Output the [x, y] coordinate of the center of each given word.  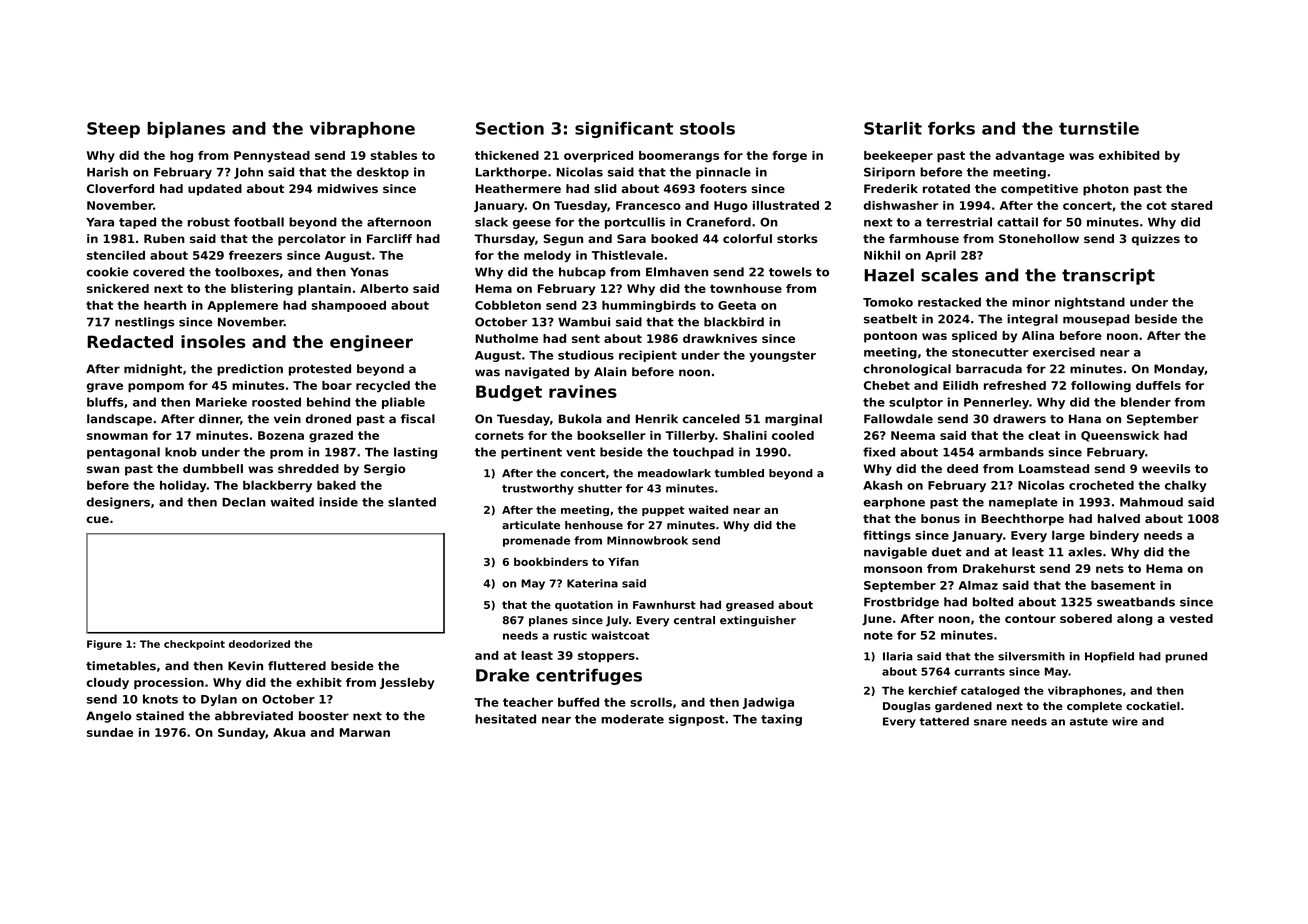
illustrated [786, 205]
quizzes [1156, 240]
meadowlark [674, 473]
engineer [371, 343]
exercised [1064, 352]
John [248, 173]
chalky [1186, 486]
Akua [289, 732]
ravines [583, 391]
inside [338, 502]
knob [181, 452]
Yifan [623, 561]
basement [1123, 585]
